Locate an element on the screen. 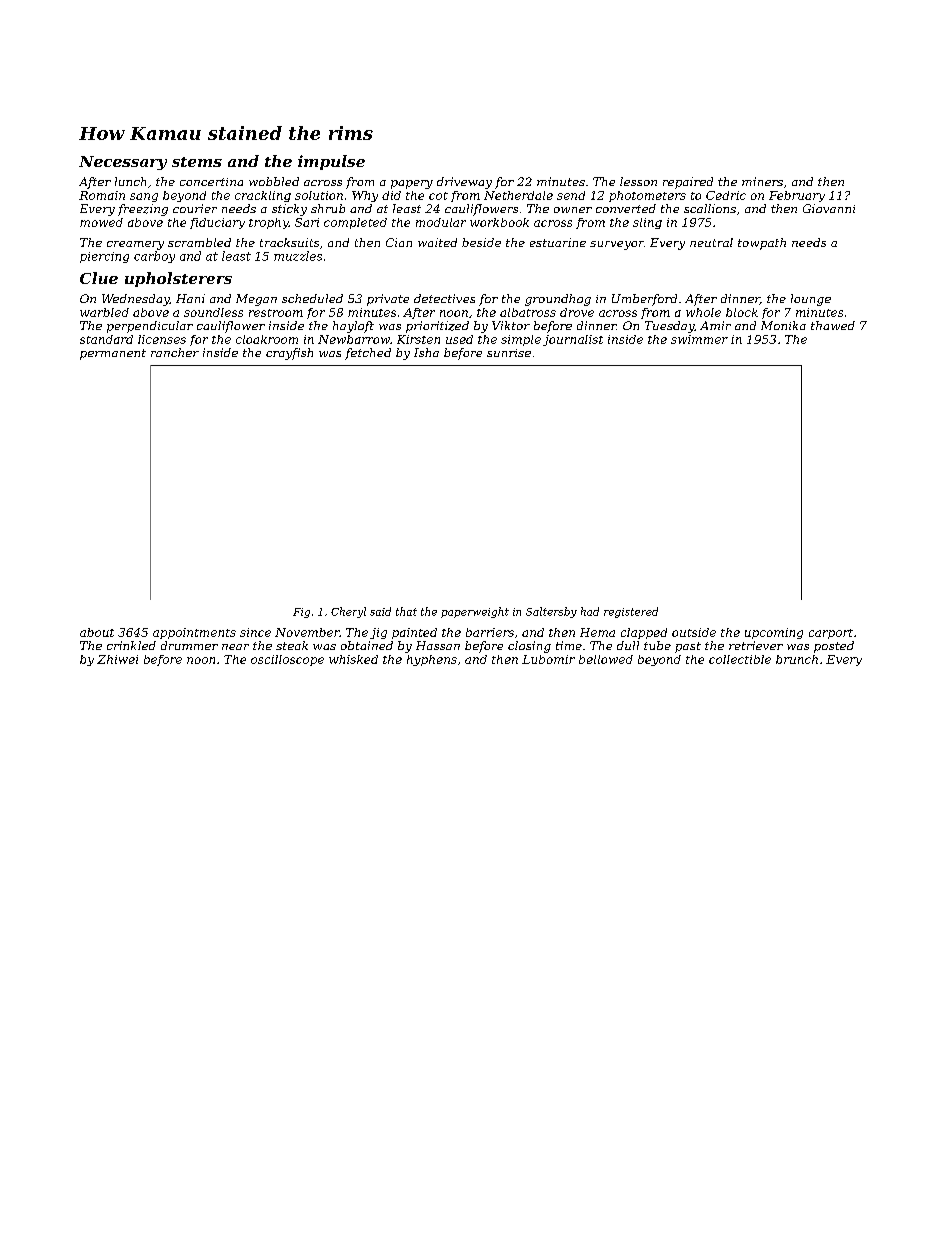 Image resolution: width=952 pixels, height=1233 pixels. registered is located at coordinates (631, 612).
